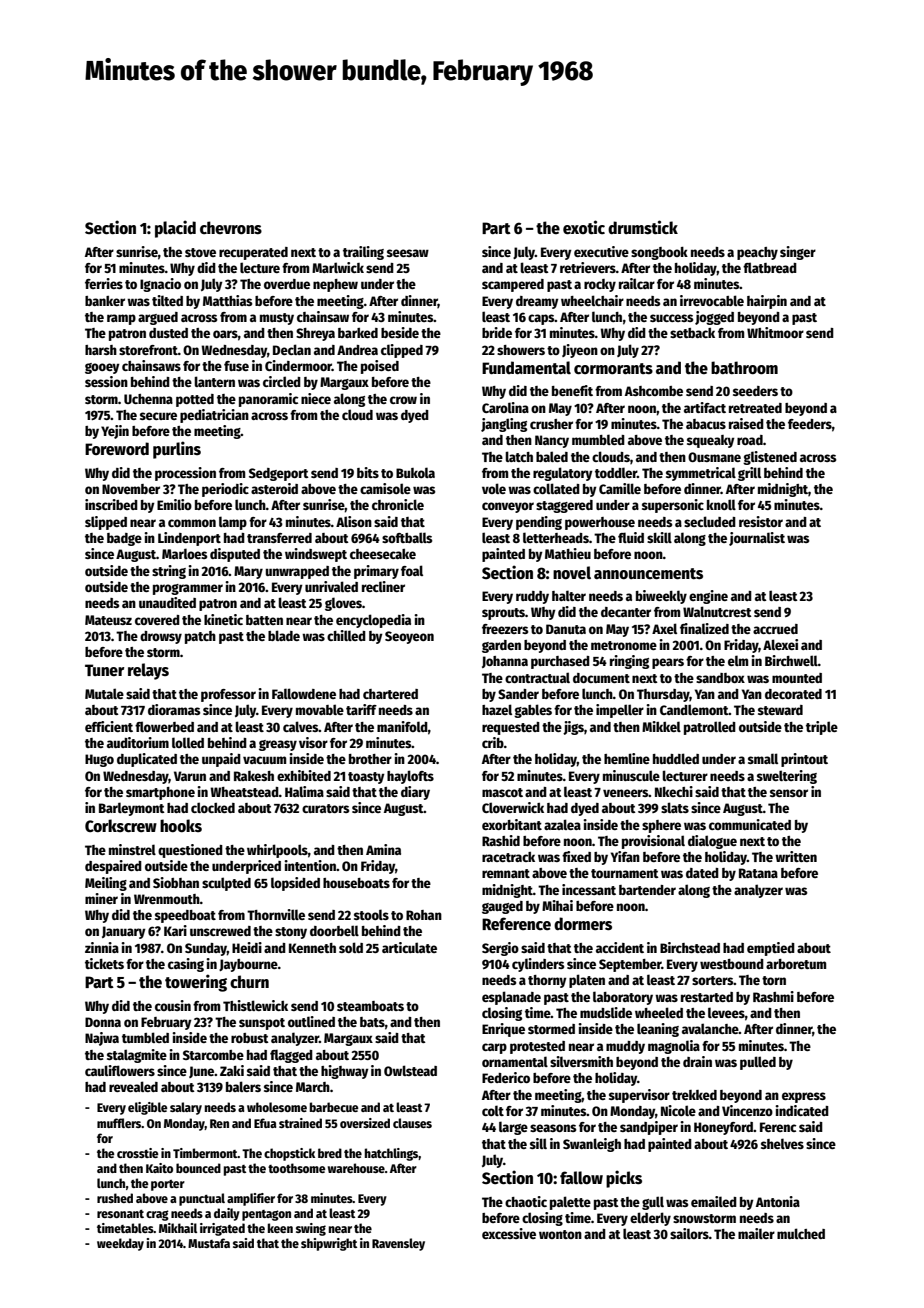 The height and width of the screenshot is (1308, 924). Describe the element at coordinates (412, 570) in the screenshot. I see `foal` at that location.
